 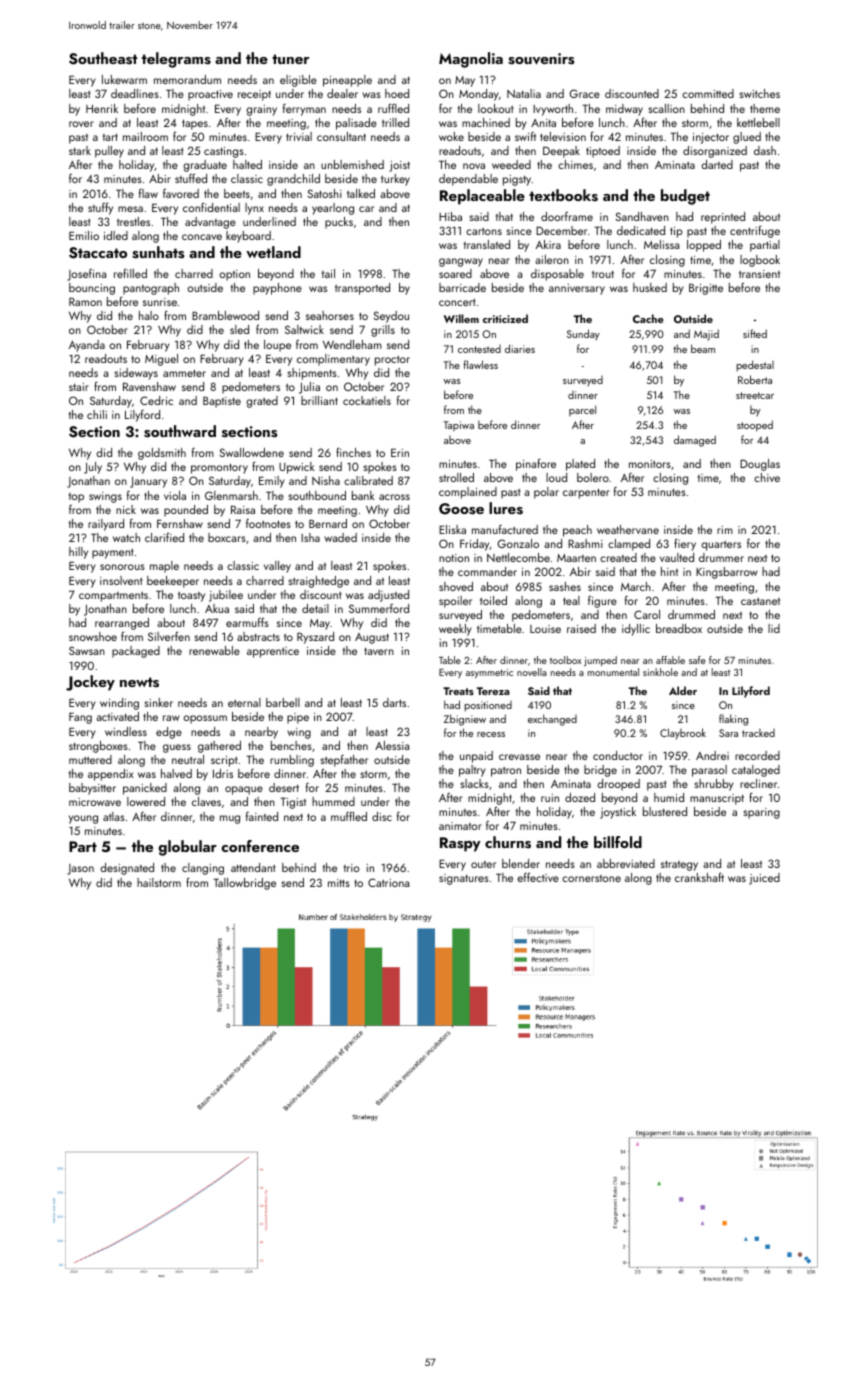 What do you see at coordinates (80, 869) in the screenshot?
I see `Jason` at bounding box center [80, 869].
